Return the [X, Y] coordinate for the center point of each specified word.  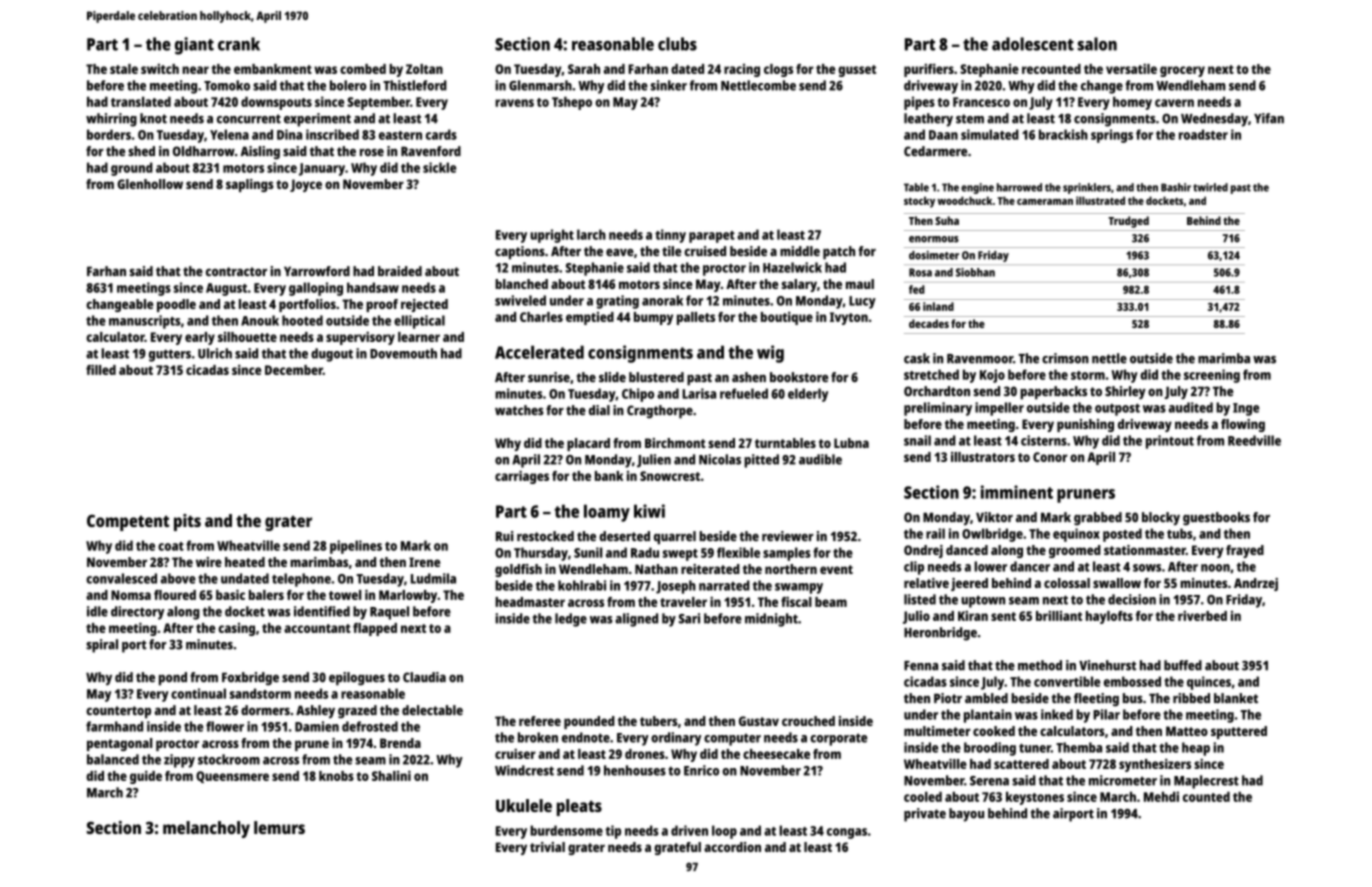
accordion [732, 847]
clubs [677, 44]
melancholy [206, 829]
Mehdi [1161, 796]
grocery [1182, 71]
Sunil [588, 552]
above [178, 578]
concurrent [249, 119]
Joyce [306, 185]
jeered [969, 584]
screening [1212, 376]
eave [620, 252]
